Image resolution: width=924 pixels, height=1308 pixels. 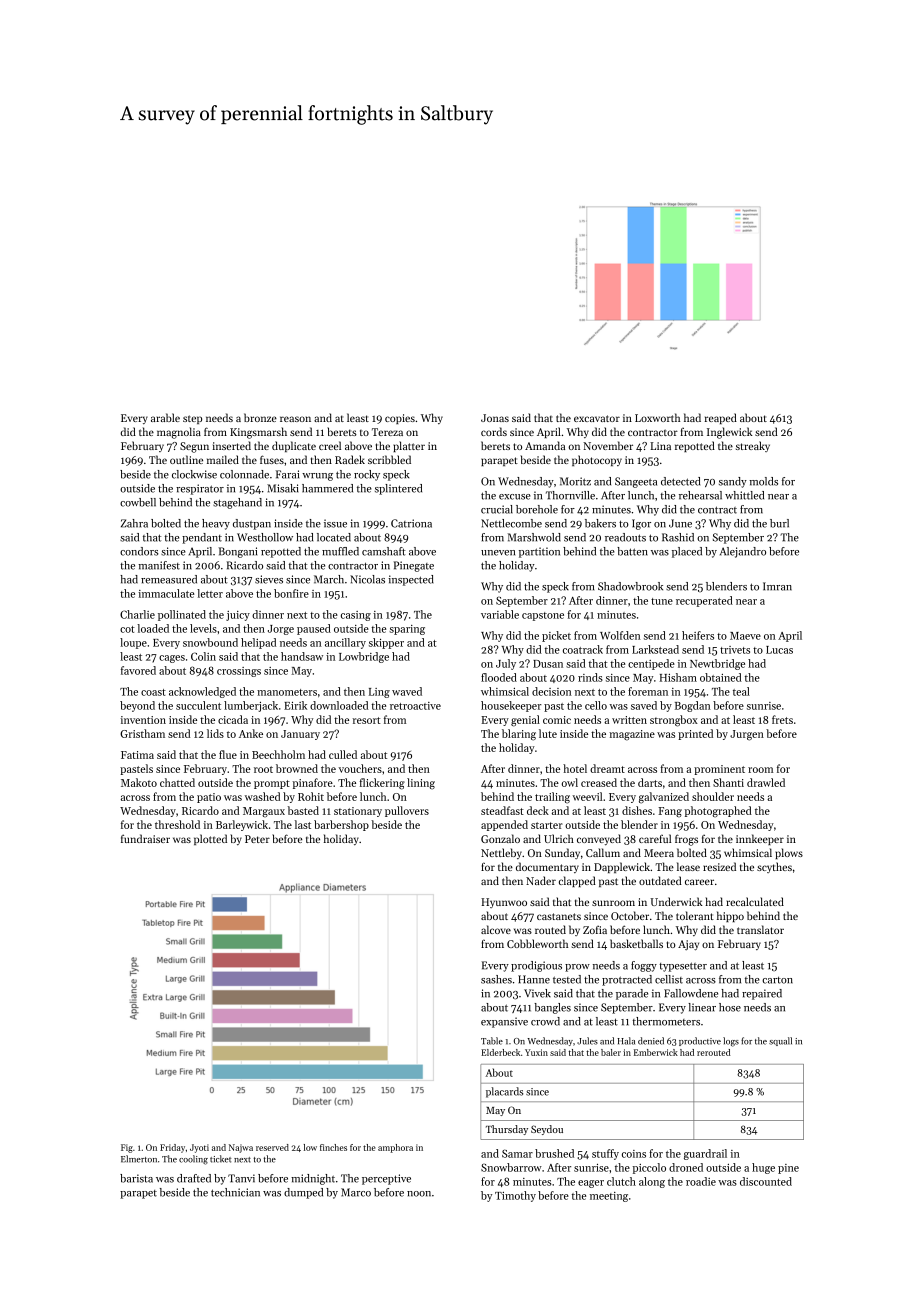 I want to click on Barleywick, so click(x=242, y=825).
